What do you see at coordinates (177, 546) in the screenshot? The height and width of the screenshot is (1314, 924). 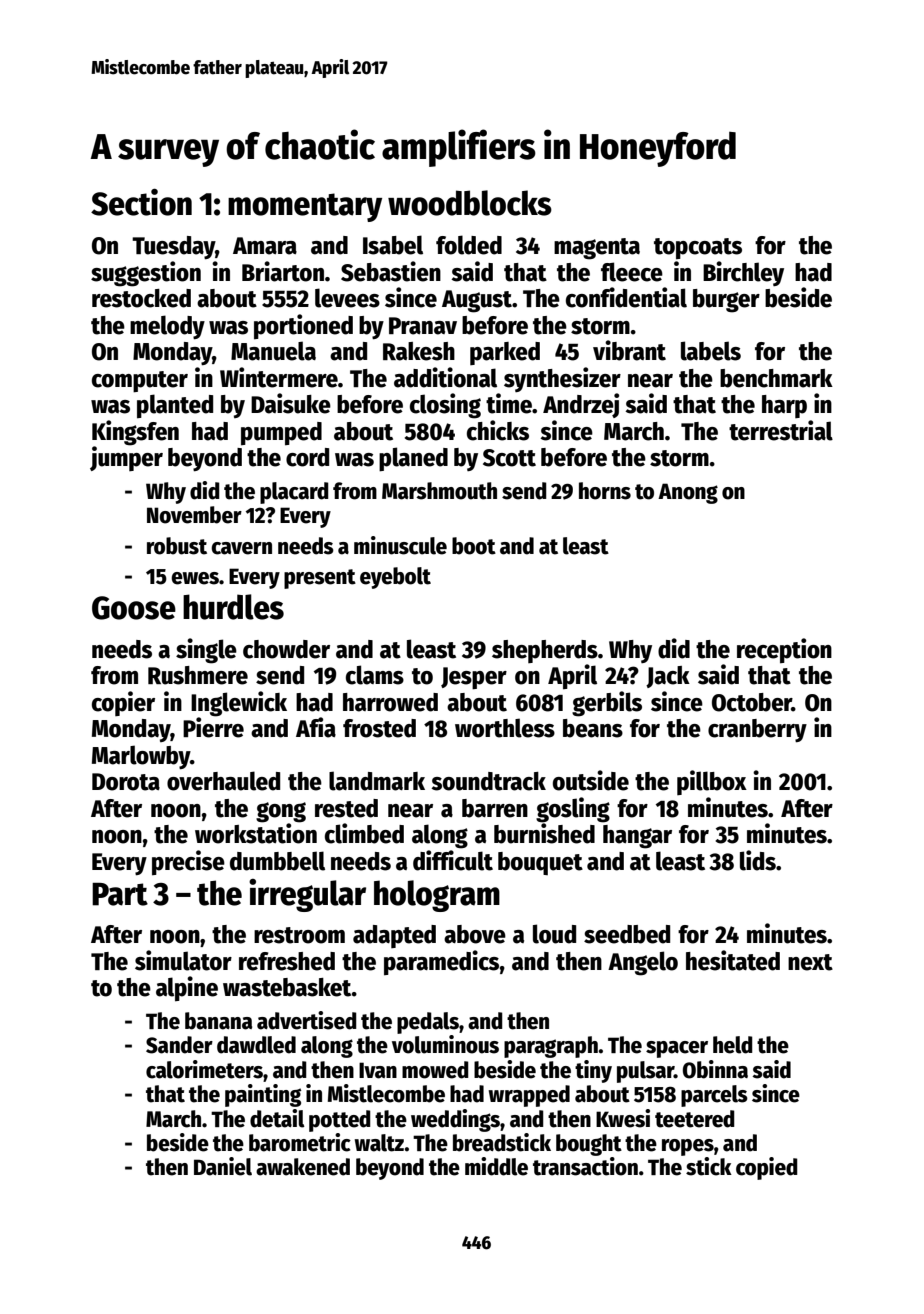 I see `robust` at bounding box center [177, 546].
